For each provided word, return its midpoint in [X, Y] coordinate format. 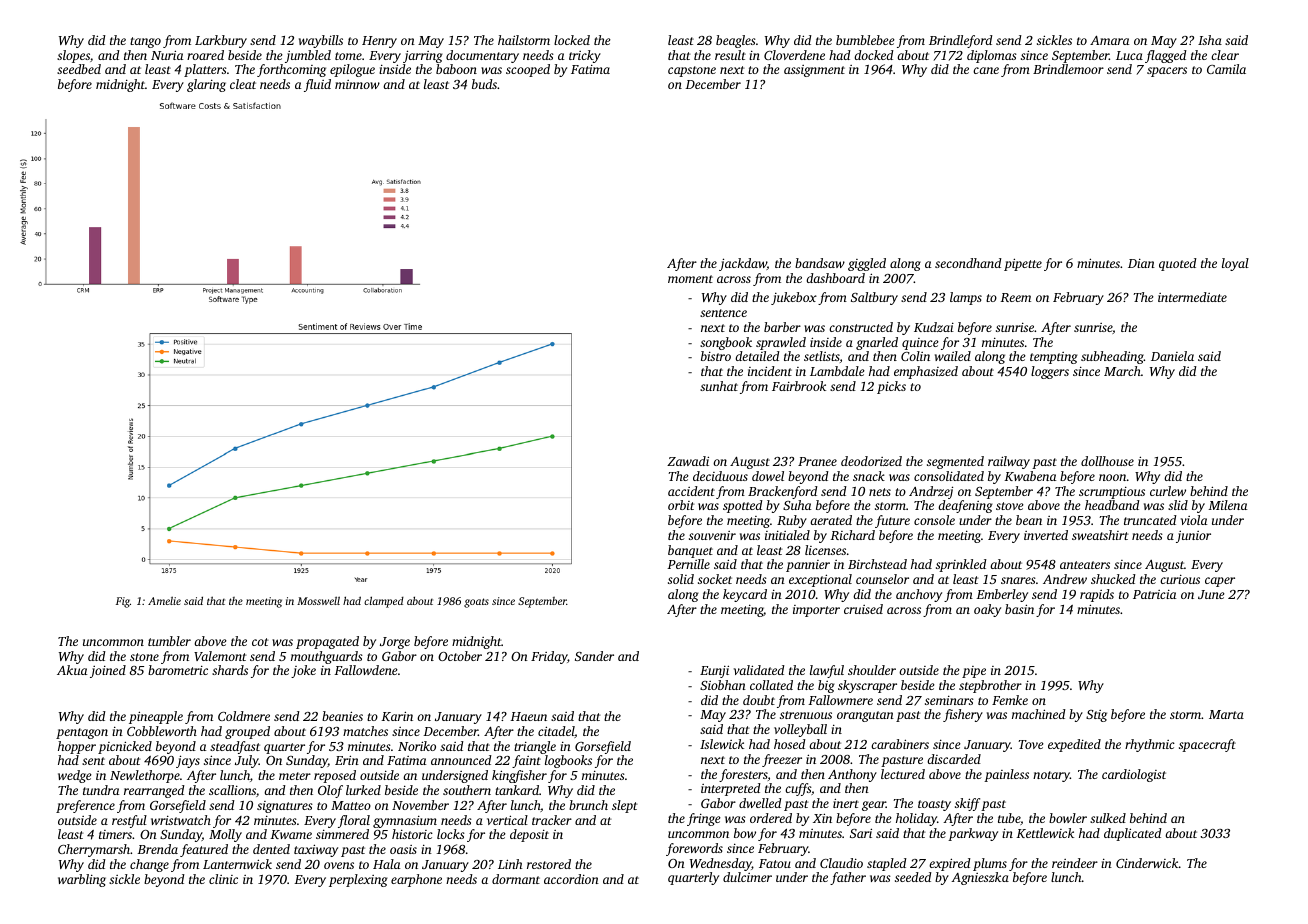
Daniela [1172, 356]
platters [205, 70]
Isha [1210, 40]
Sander [594, 656]
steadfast [235, 747]
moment [690, 279]
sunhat [719, 386]
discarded [954, 759]
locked [572, 40]
